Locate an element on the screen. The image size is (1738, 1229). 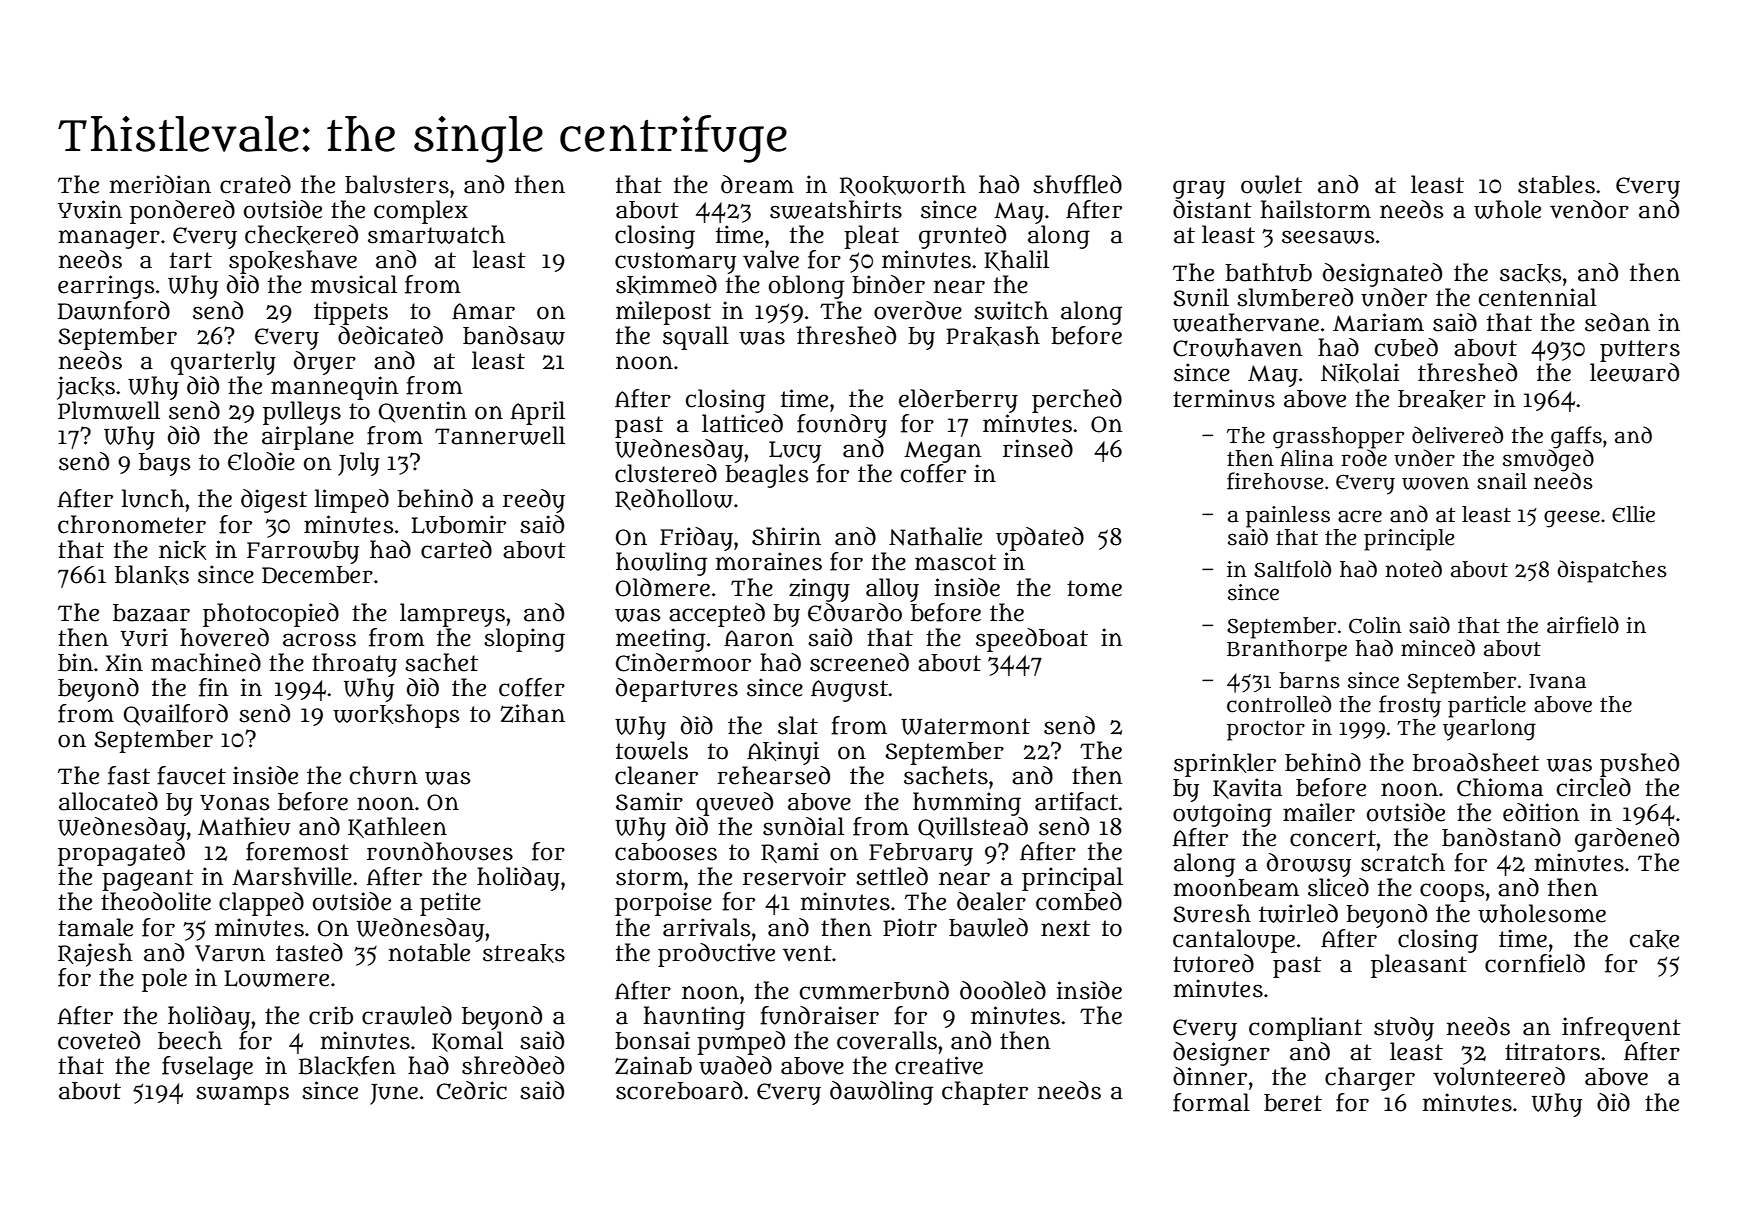
stables is located at coordinates (1556, 184).
